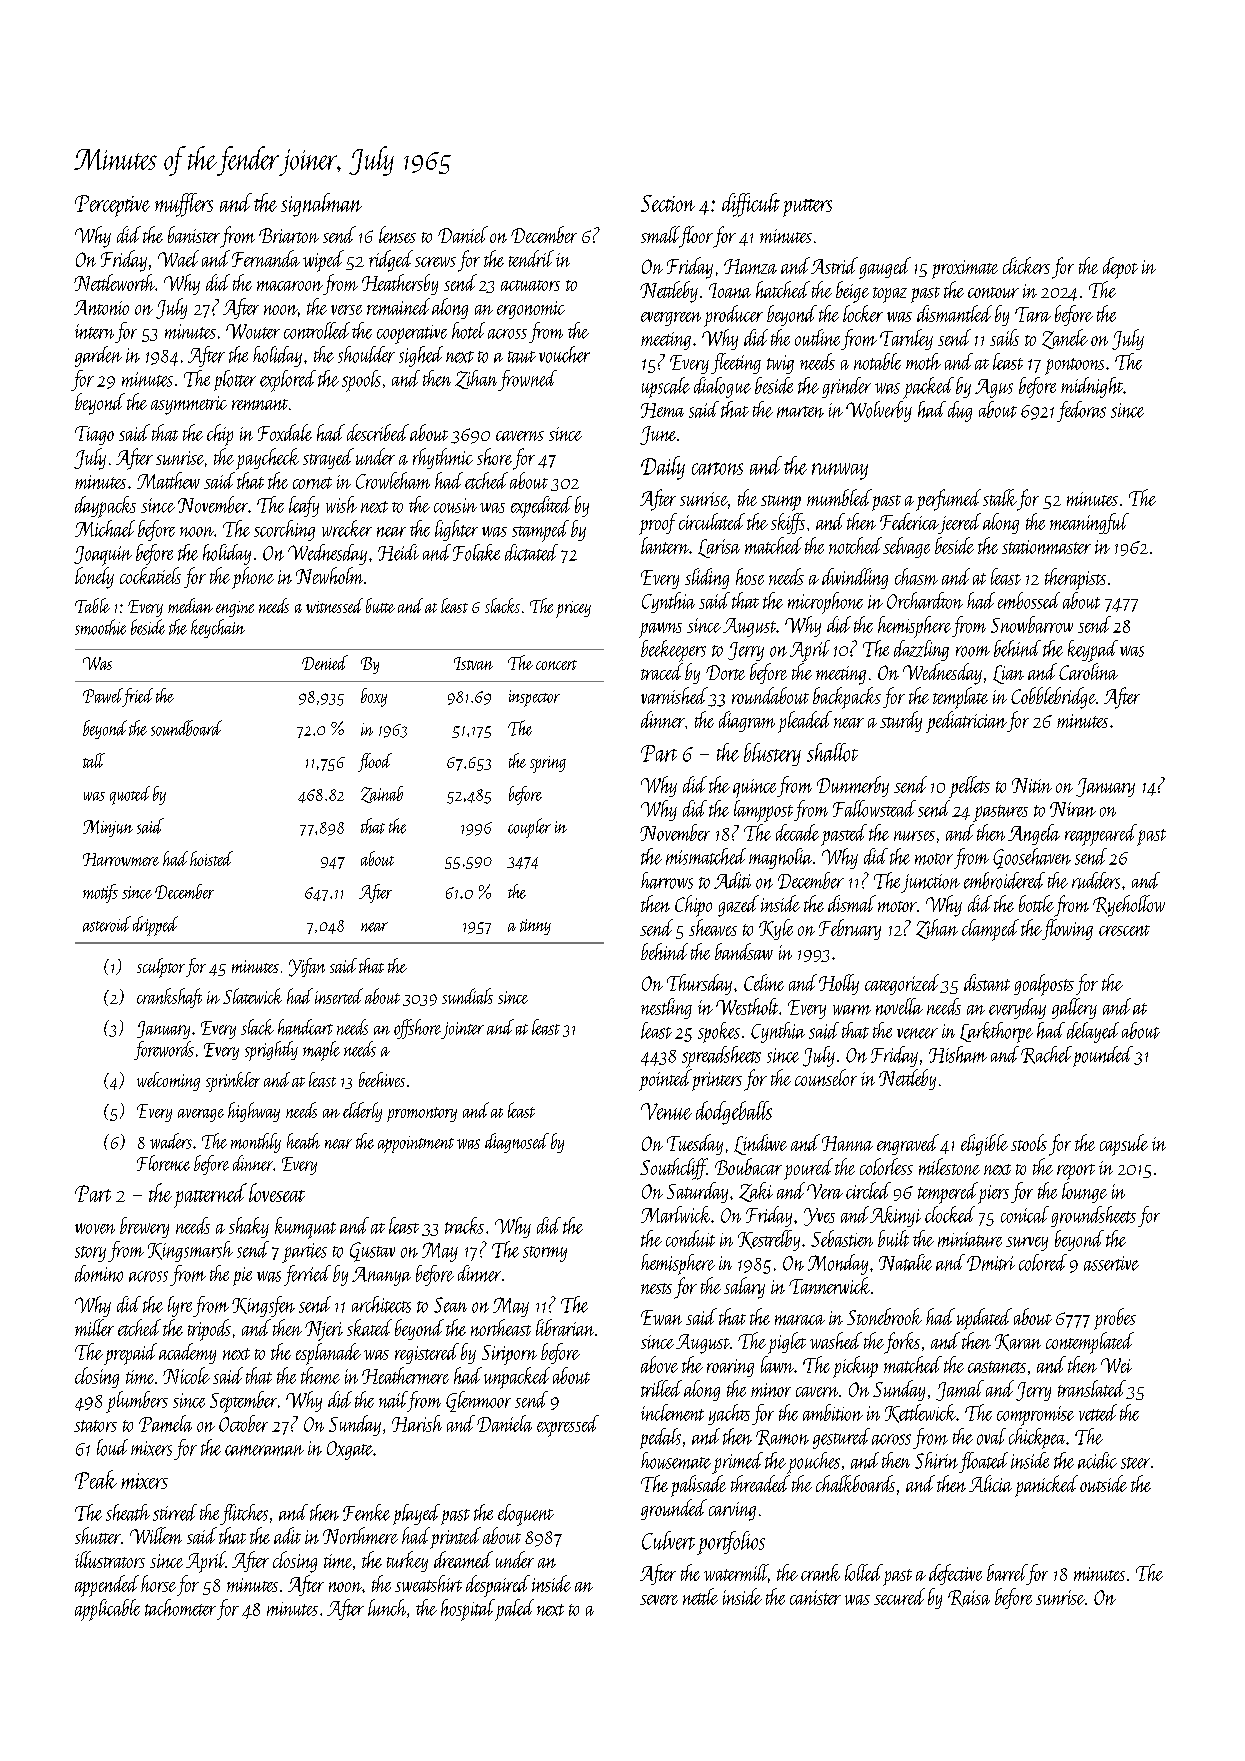 Image resolution: width=1245 pixels, height=1761 pixels. Describe the element at coordinates (721, 1057) in the screenshot. I see `spreadsheets` at that location.
